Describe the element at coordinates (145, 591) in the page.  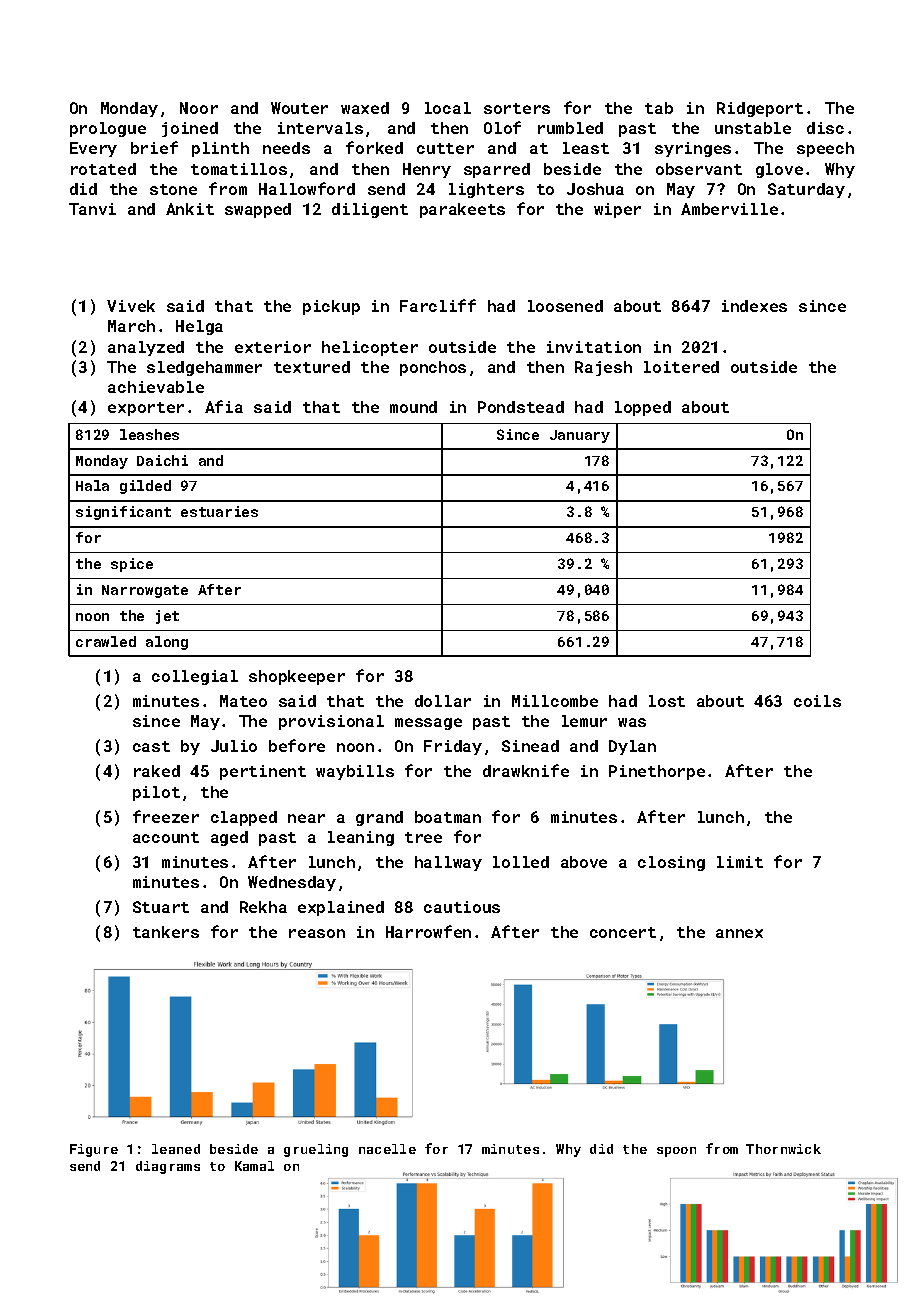
I see `Narrowgate` at that location.
